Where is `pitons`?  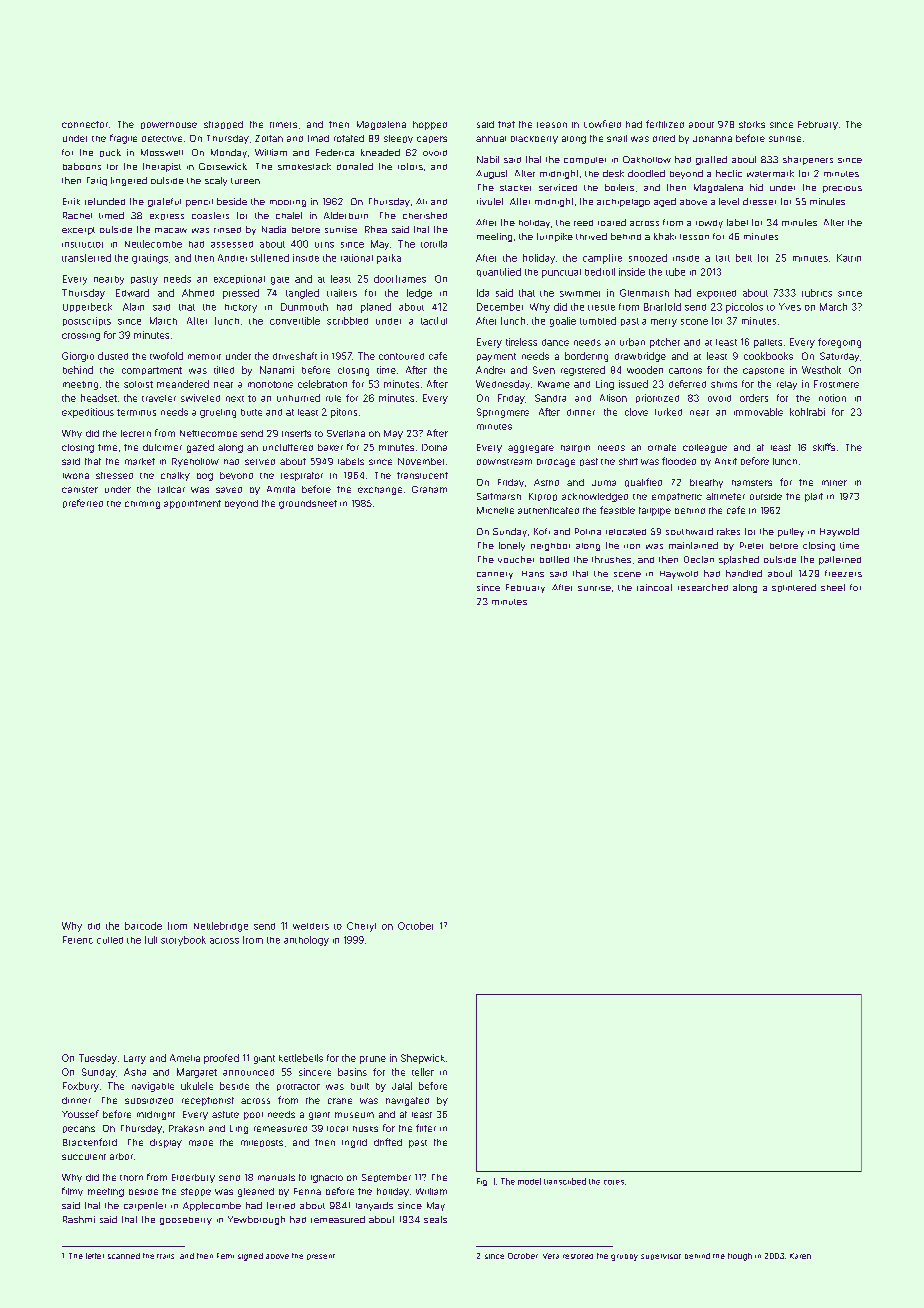
pitons is located at coordinates (344, 413).
